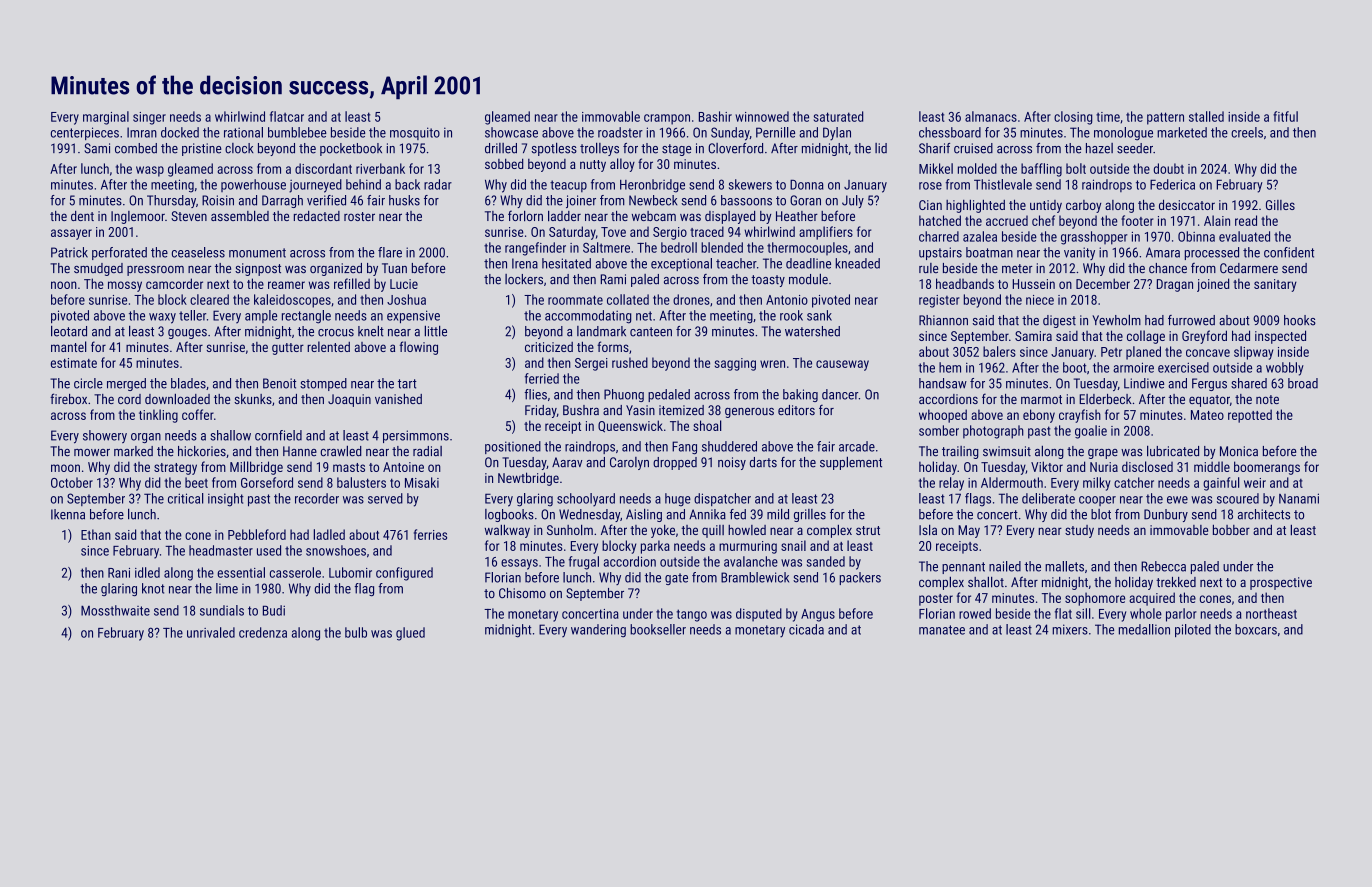  What do you see at coordinates (336, 550) in the image?
I see `snowshoes` at bounding box center [336, 550].
